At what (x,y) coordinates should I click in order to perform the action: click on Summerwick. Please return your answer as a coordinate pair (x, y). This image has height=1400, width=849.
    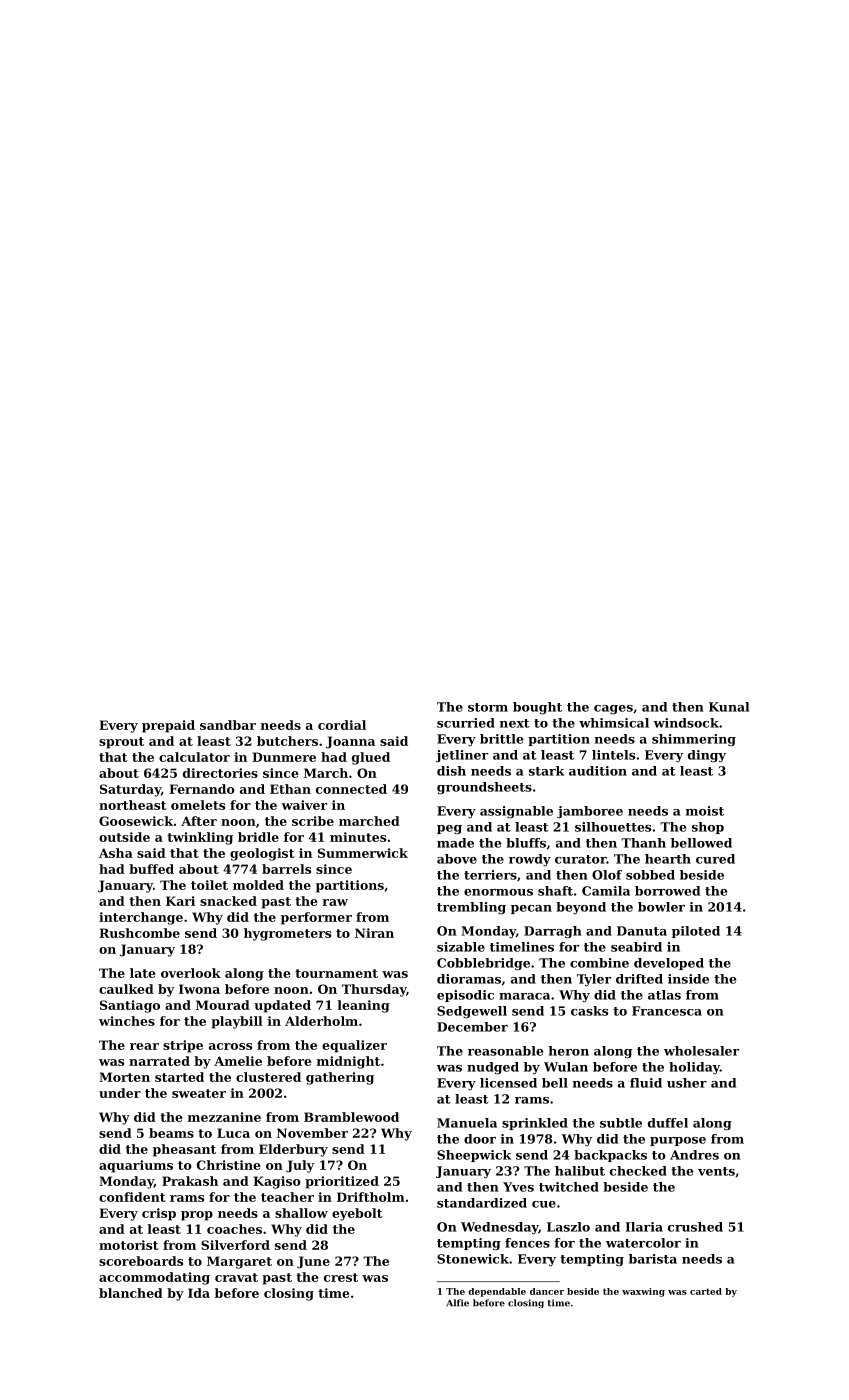
    Looking at the image, I should click on (363, 853).
